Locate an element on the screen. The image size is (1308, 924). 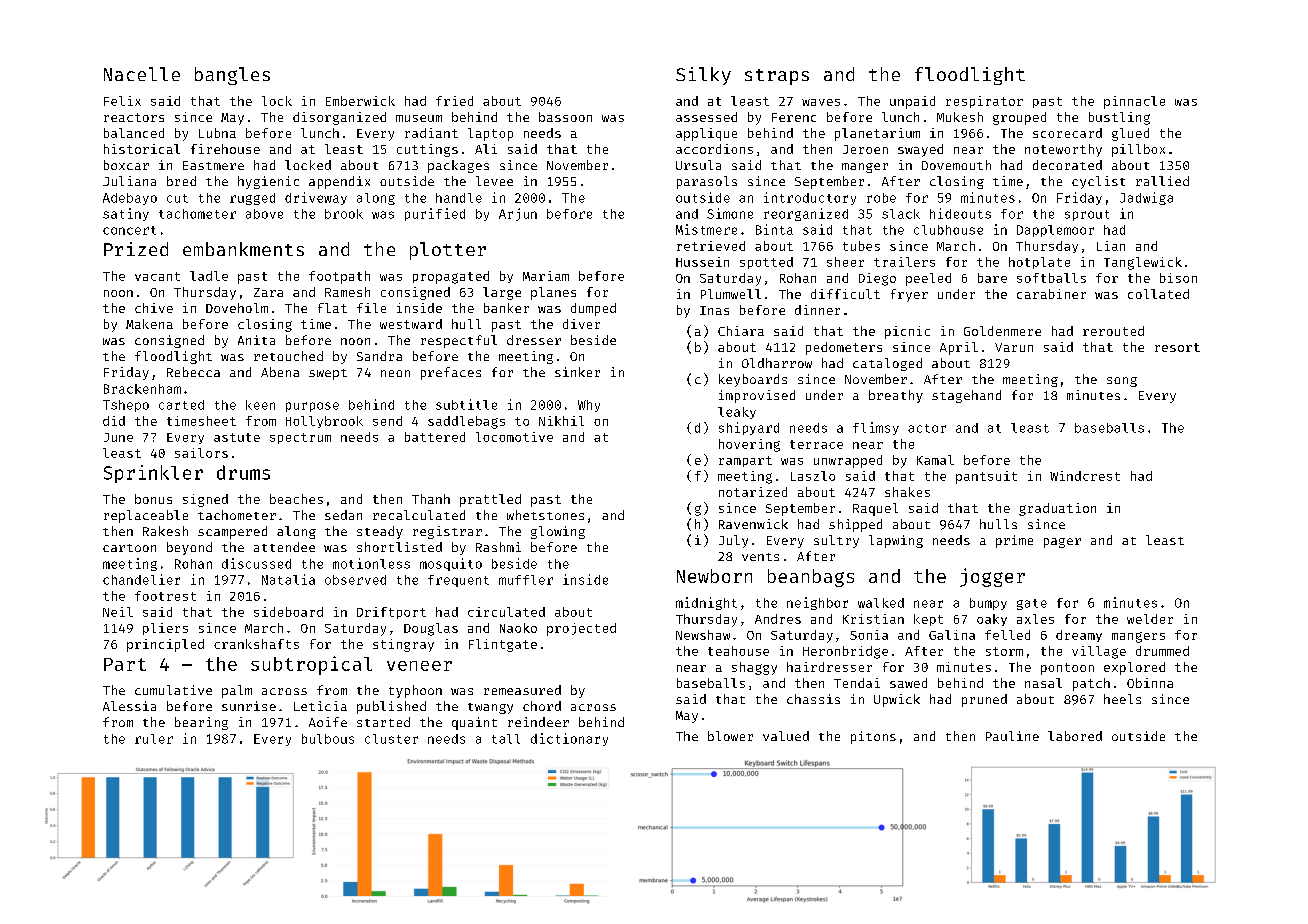
Silky is located at coordinates (703, 76).
